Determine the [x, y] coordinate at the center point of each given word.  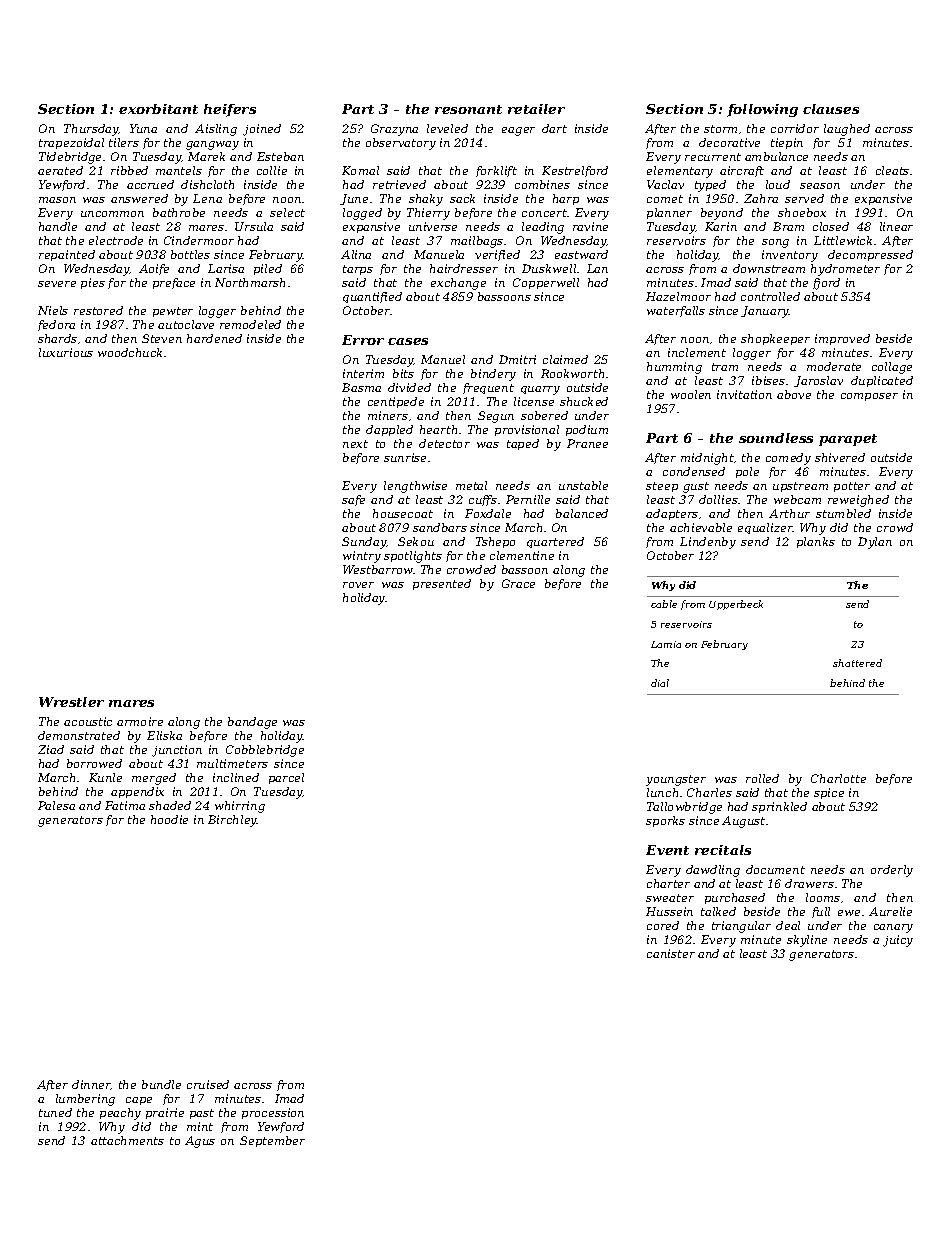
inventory [790, 256]
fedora [56, 325]
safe [353, 500]
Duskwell [549, 268]
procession [273, 1113]
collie [272, 170]
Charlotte [838, 778]
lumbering [85, 1100]
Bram [788, 226]
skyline [807, 941]
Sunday [364, 543]
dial [660, 683]
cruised [208, 1084]
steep [662, 487]
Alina [356, 254]
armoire [140, 721]
